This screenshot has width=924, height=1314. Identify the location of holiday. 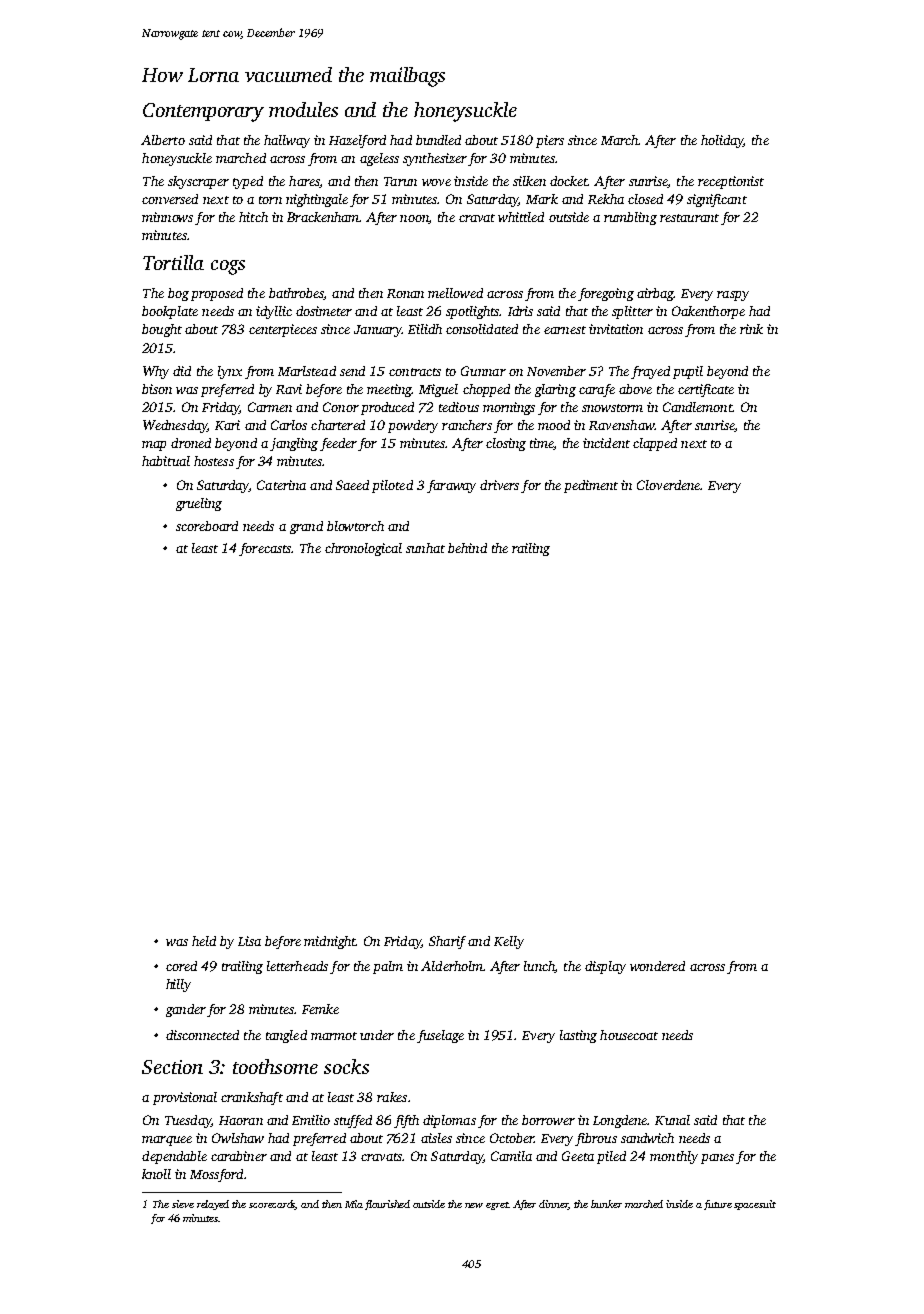
(722, 141).
